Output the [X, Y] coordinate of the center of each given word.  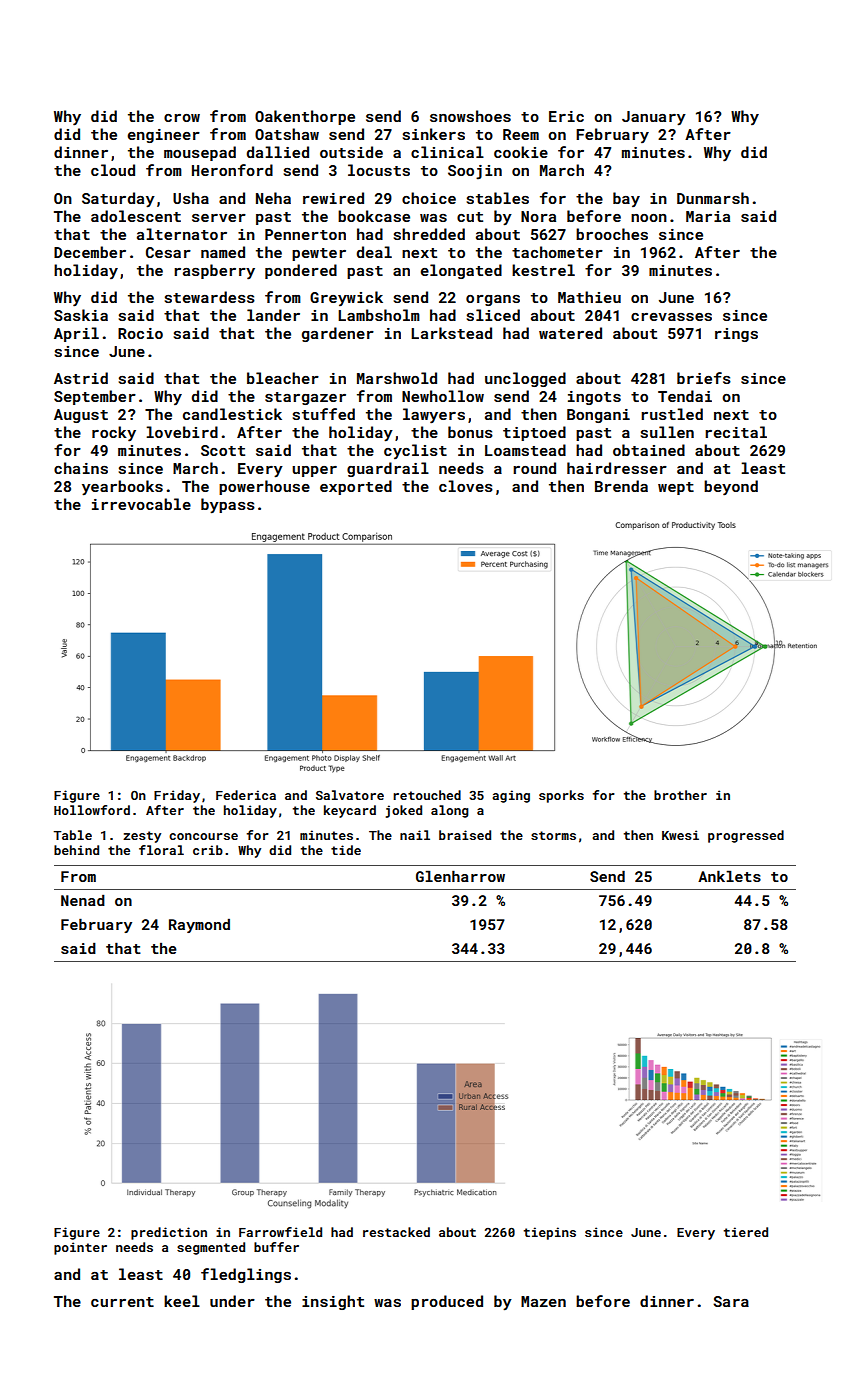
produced [447, 1302]
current [122, 1302]
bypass [228, 506]
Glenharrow [460, 876]
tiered [746, 1232]
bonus [470, 432]
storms [553, 835]
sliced [493, 315]
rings [736, 335]
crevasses [671, 317]
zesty [142, 837]
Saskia [81, 315]
